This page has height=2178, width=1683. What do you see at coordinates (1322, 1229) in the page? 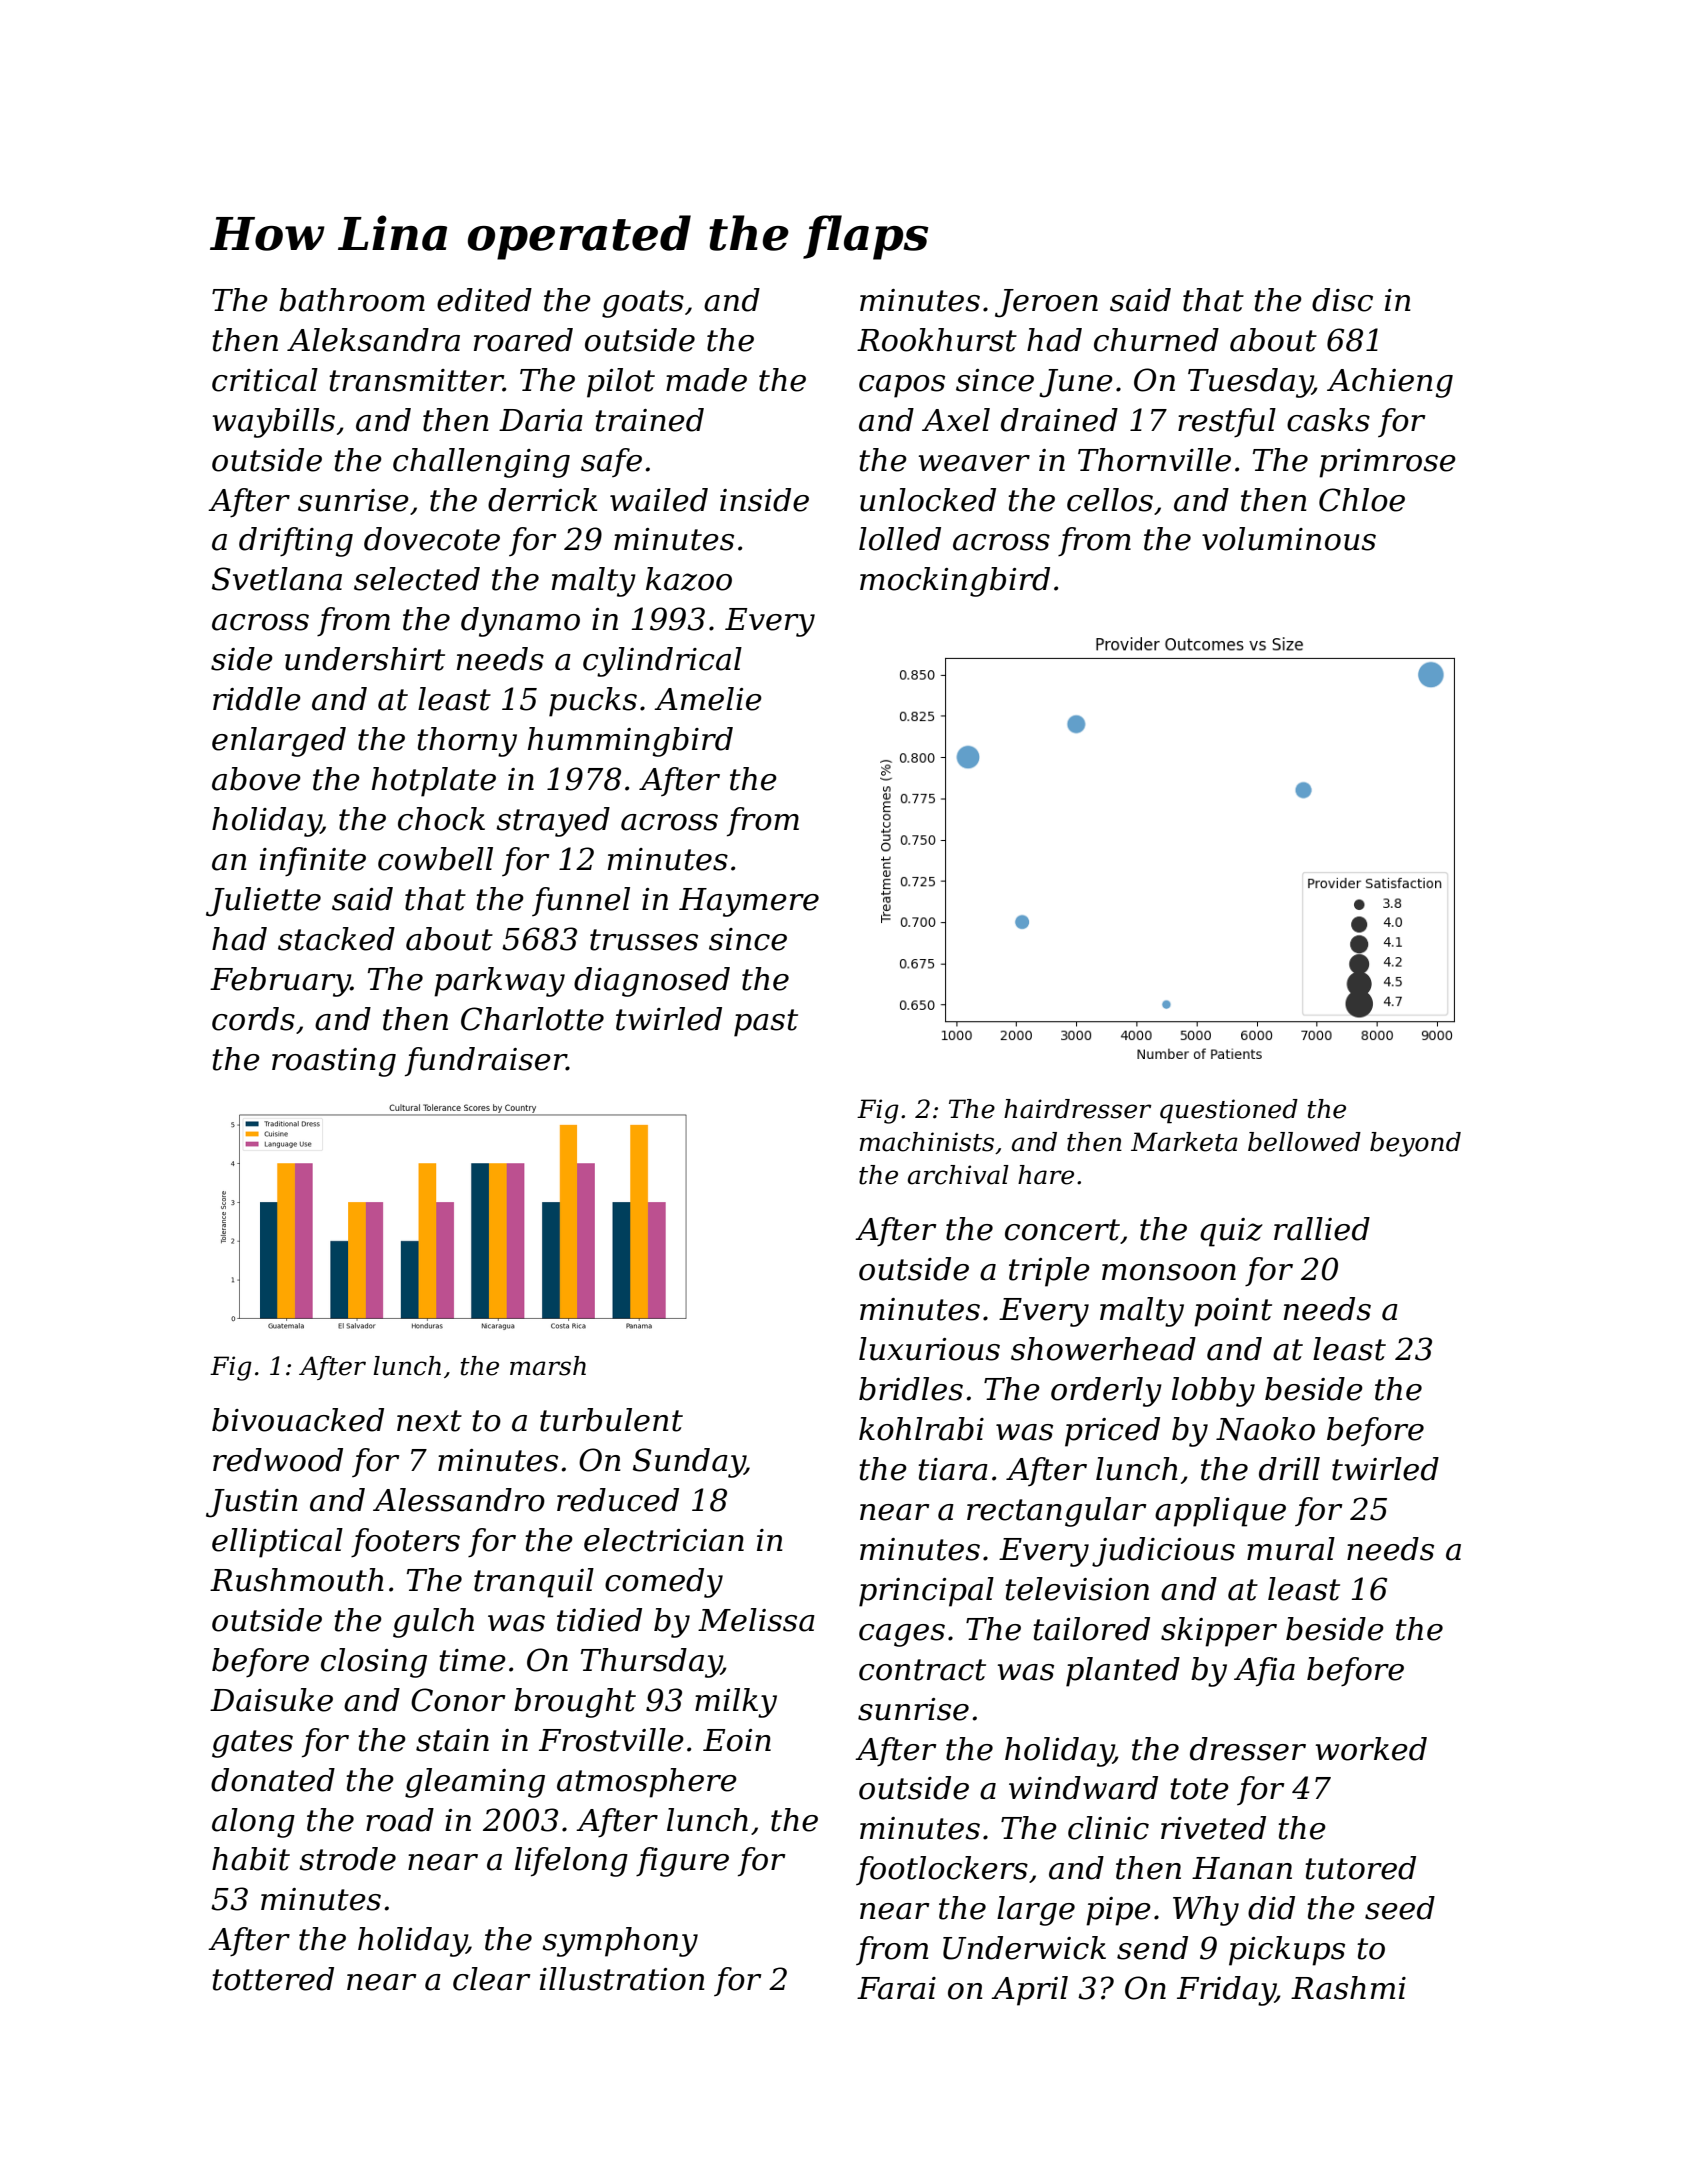
I see `rallied` at bounding box center [1322, 1229].
